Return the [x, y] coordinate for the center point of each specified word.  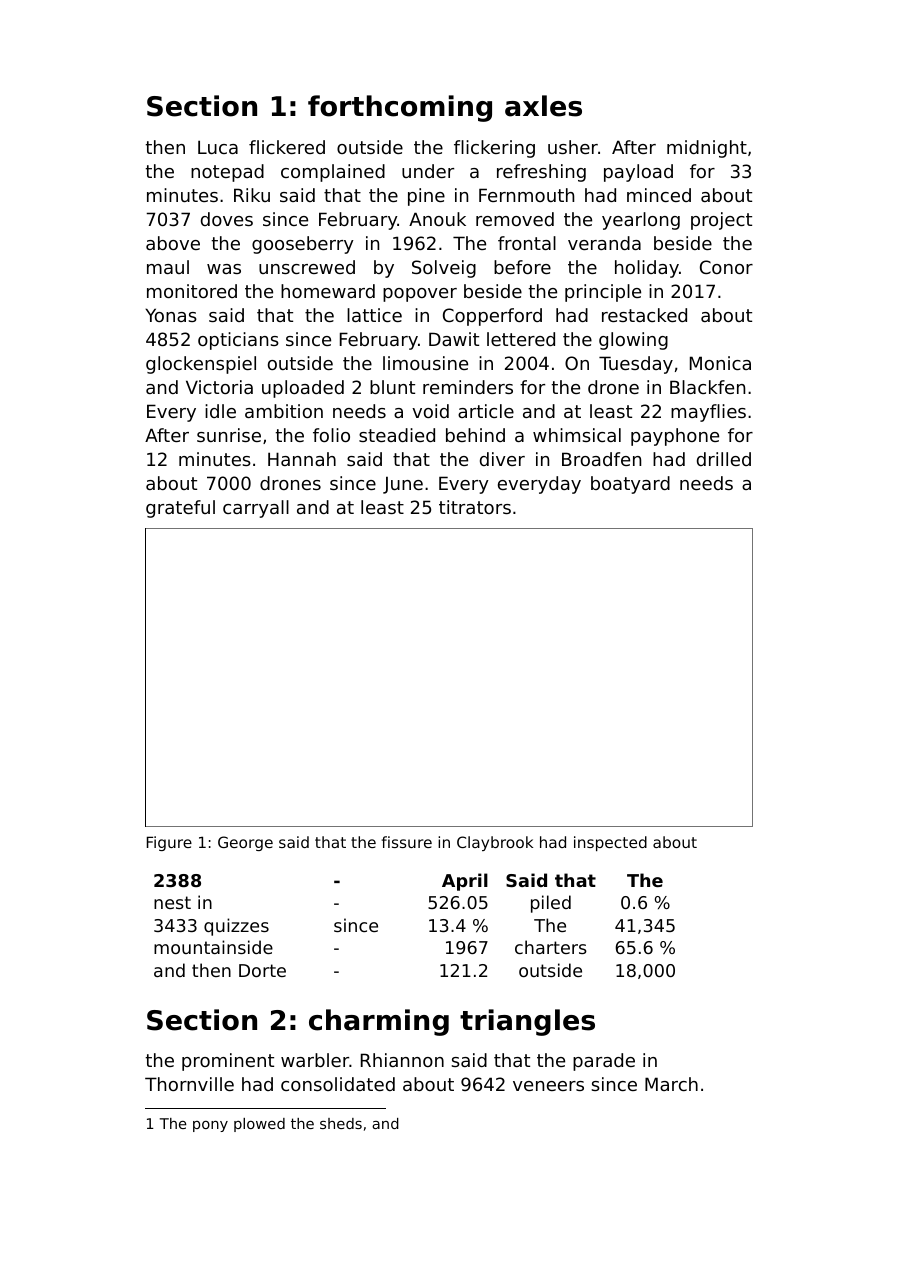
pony [210, 1126]
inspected [610, 843]
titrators [475, 507]
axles [543, 106]
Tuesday [636, 365]
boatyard [630, 485]
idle [220, 411]
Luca [218, 147]
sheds [341, 1123]
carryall [256, 509]
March [671, 1084]
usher [573, 147]
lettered [521, 339]
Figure [169, 843]
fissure [407, 842]
